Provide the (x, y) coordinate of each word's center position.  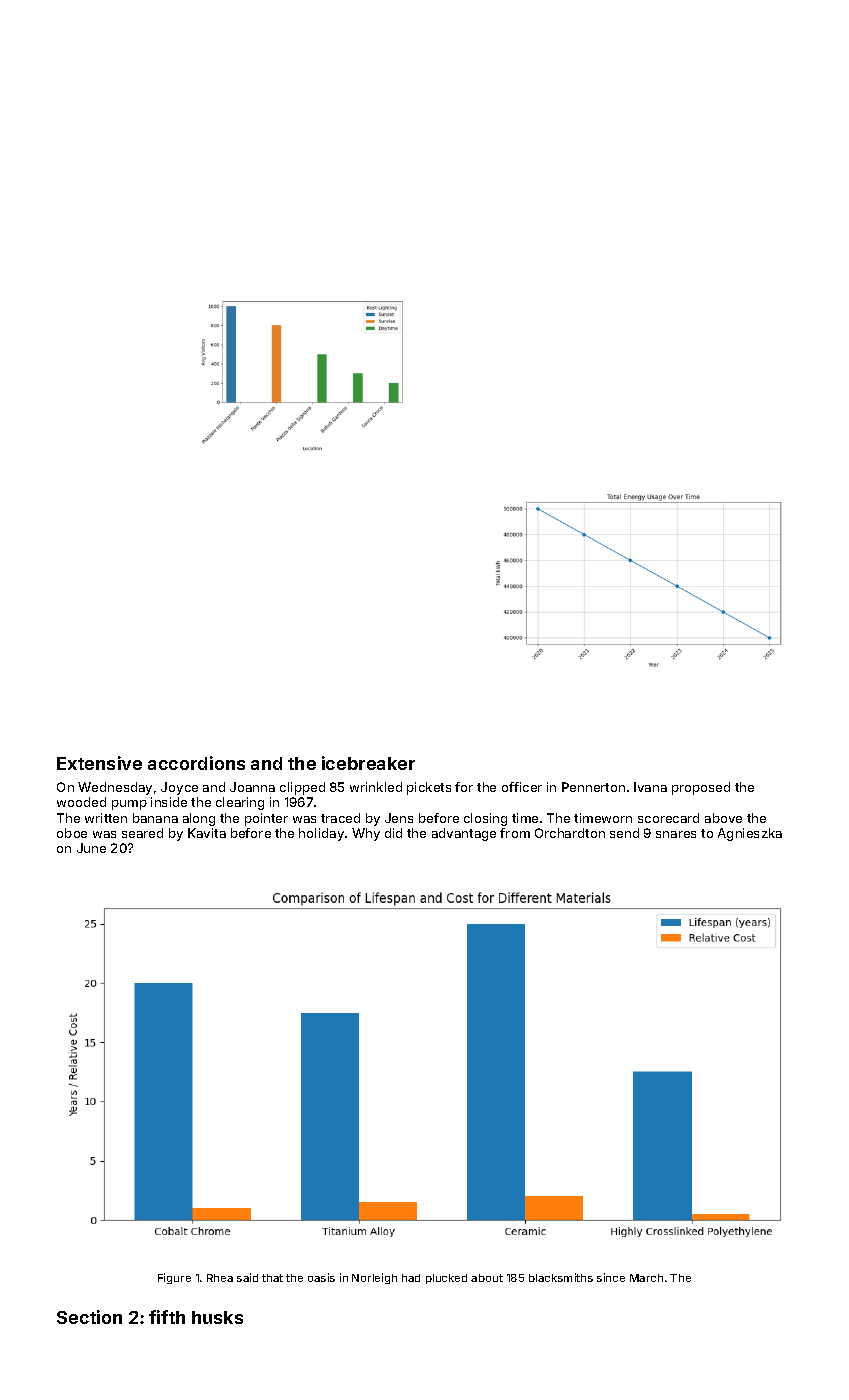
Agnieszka (750, 834)
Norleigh (374, 1278)
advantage (464, 834)
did (393, 833)
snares (676, 834)
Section (89, 1317)
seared (142, 833)
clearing (240, 803)
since (611, 1277)
